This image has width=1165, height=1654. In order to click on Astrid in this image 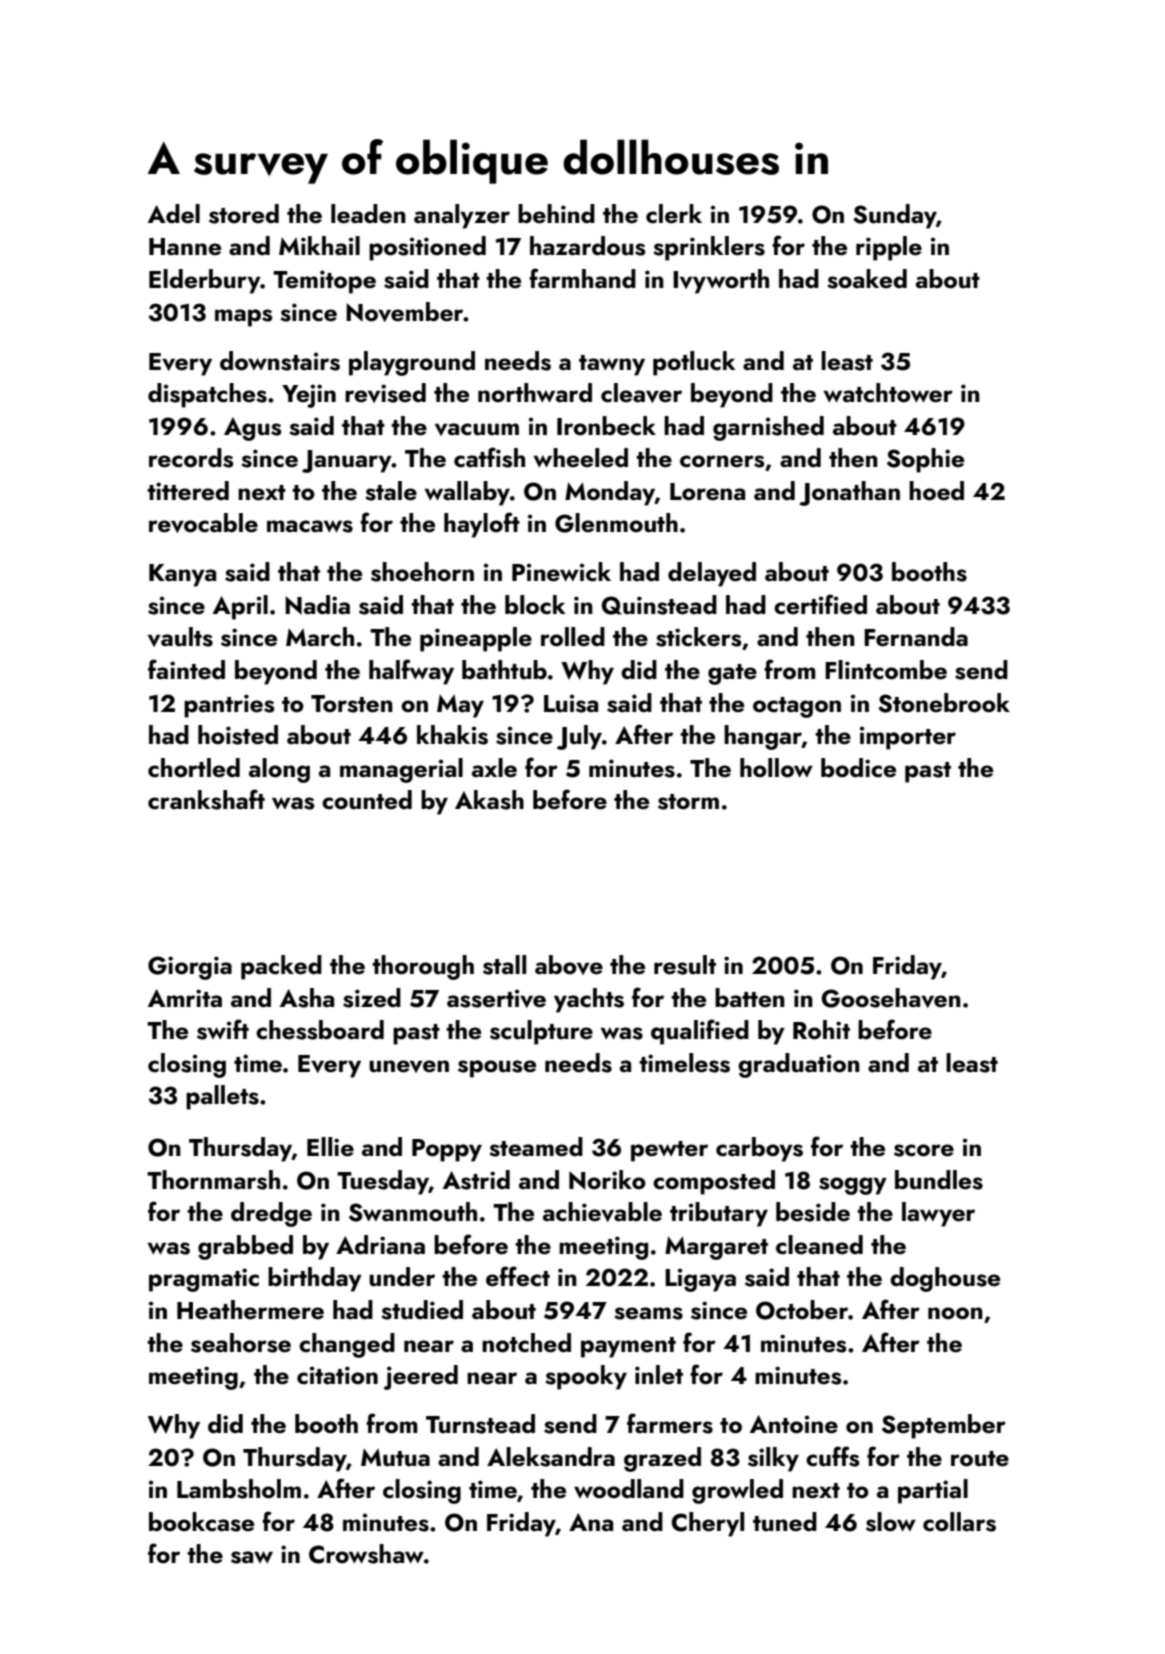, I will do `click(476, 1180)`.
